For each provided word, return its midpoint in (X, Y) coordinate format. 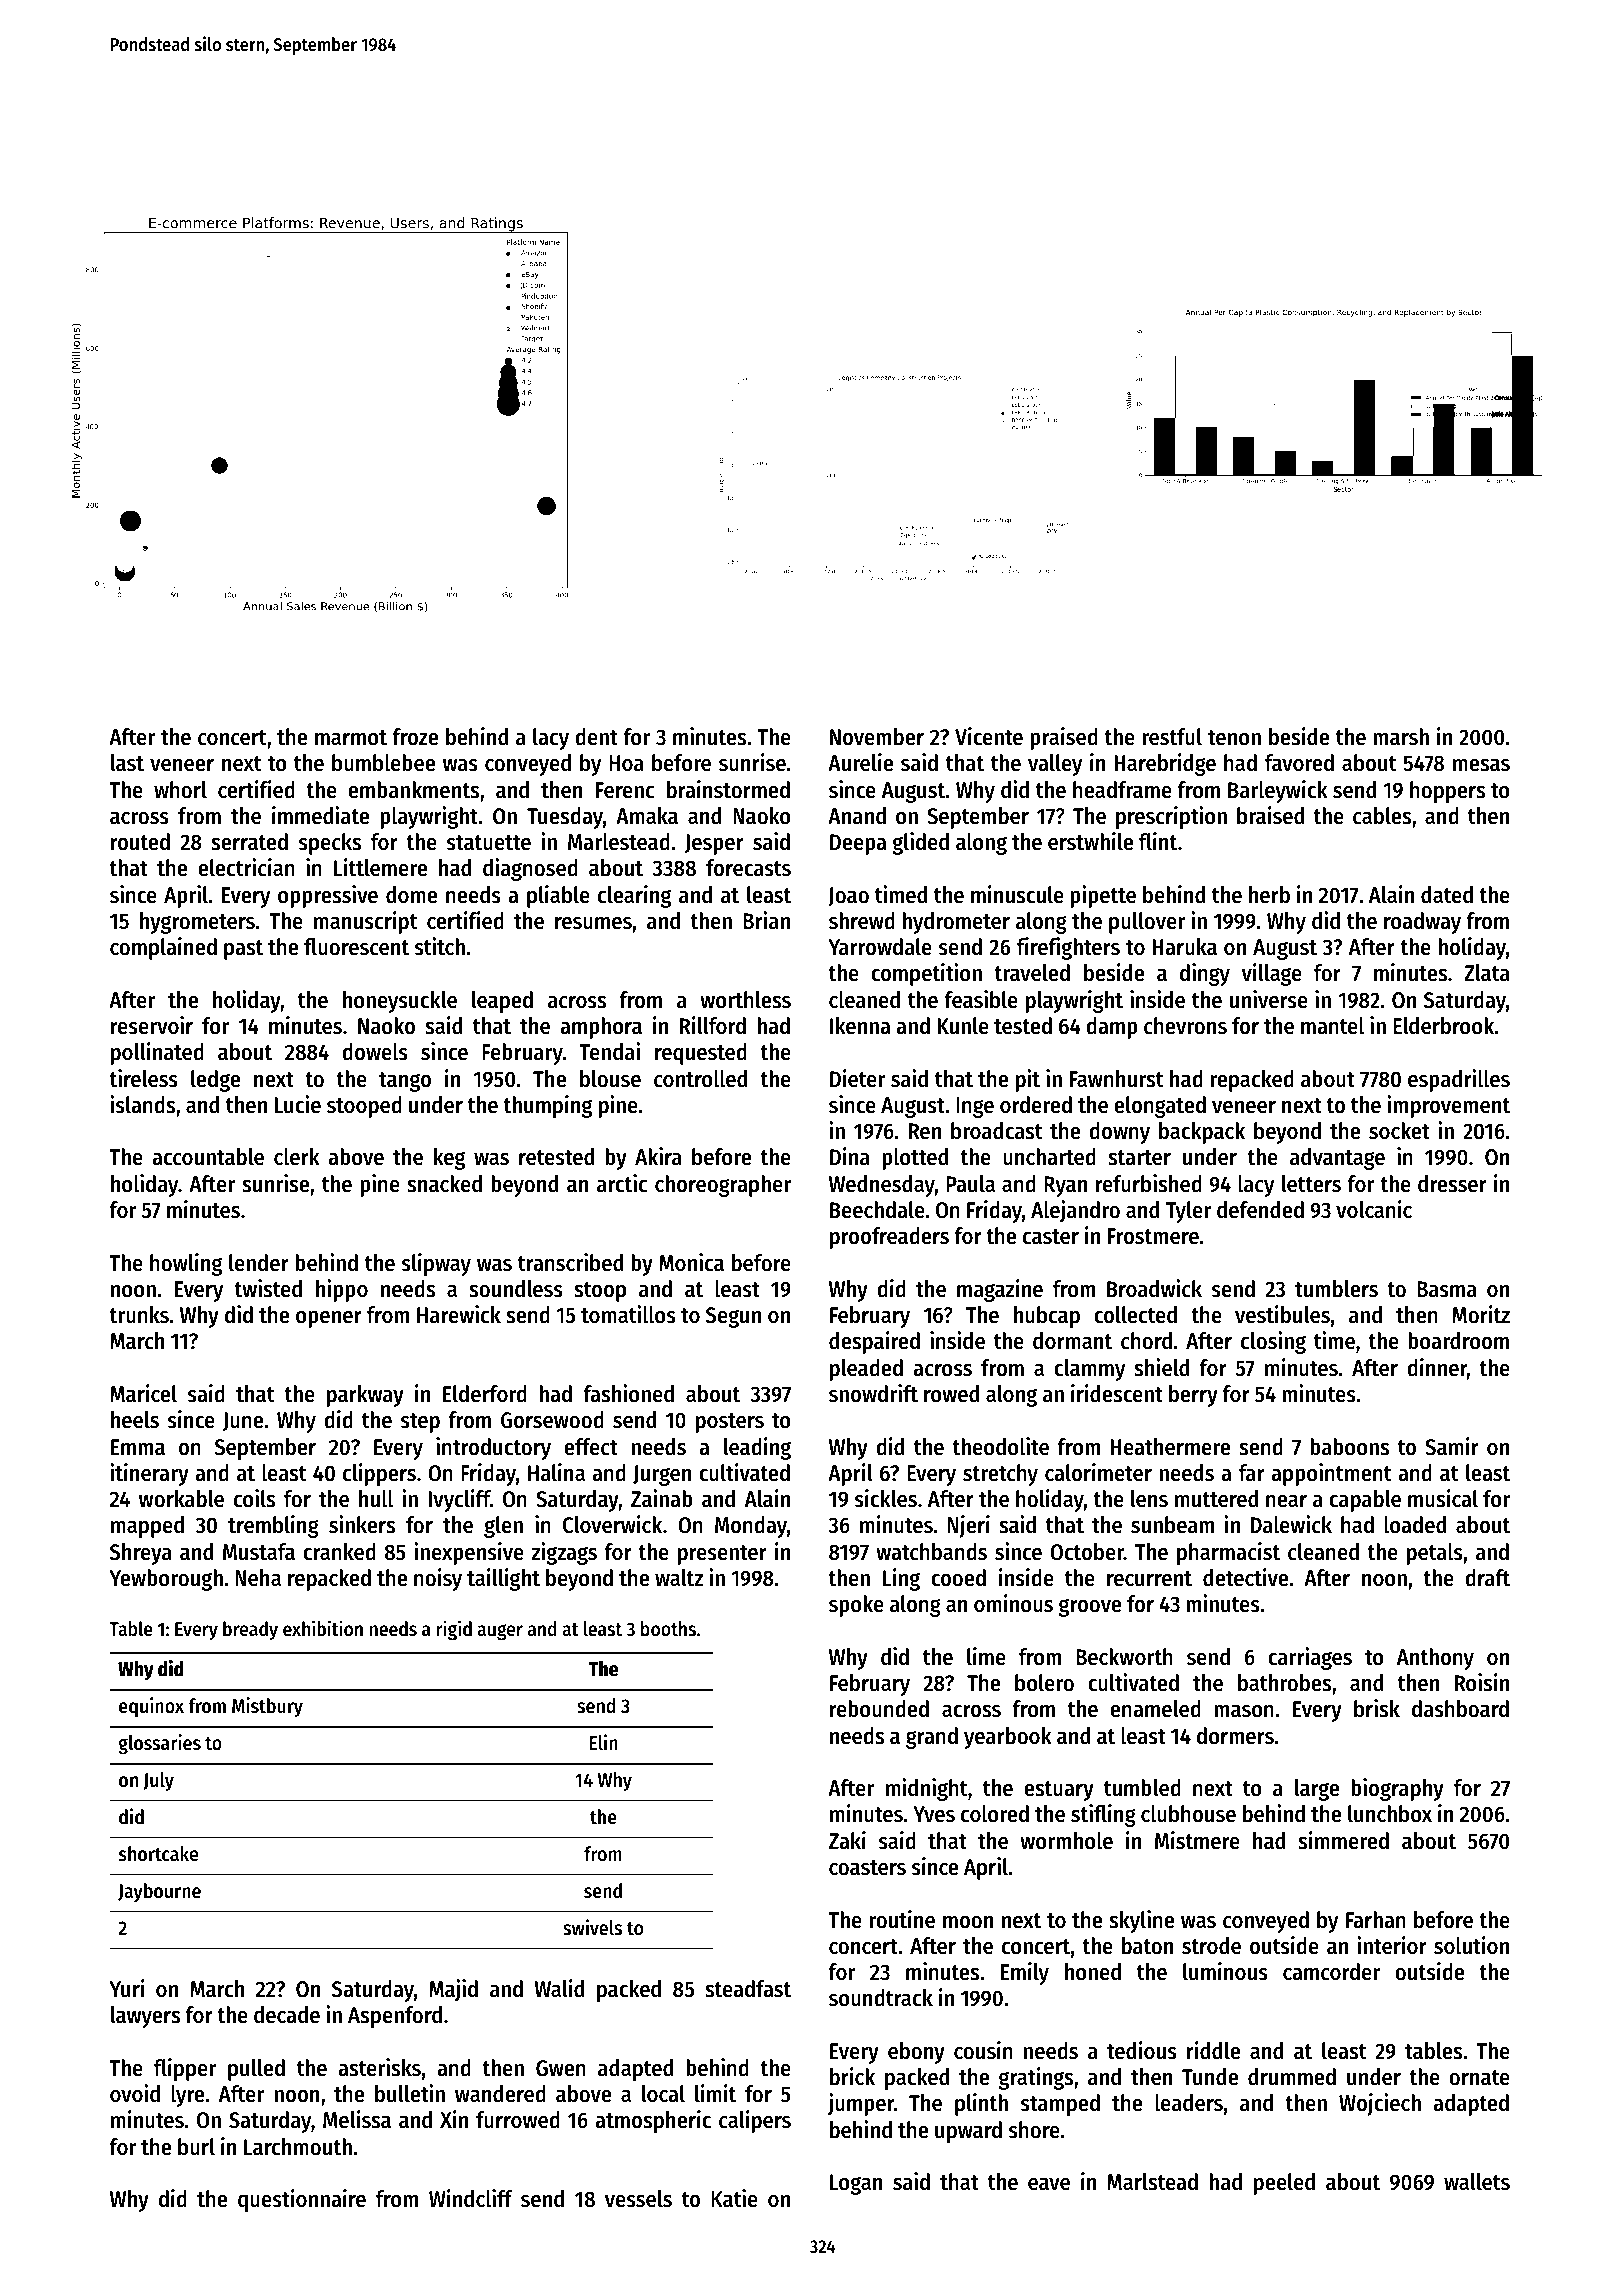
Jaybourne (159, 1892)
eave (1049, 2184)
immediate (320, 815)
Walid (559, 1988)
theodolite (1000, 1446)
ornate (1479, 2078)
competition (926, 974)
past (243, 950)
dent (596, 737)
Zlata (1487, 973)
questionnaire (302, 2200)
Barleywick (1278, 791)
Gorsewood (552, 1420)
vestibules (1282, 1314)
